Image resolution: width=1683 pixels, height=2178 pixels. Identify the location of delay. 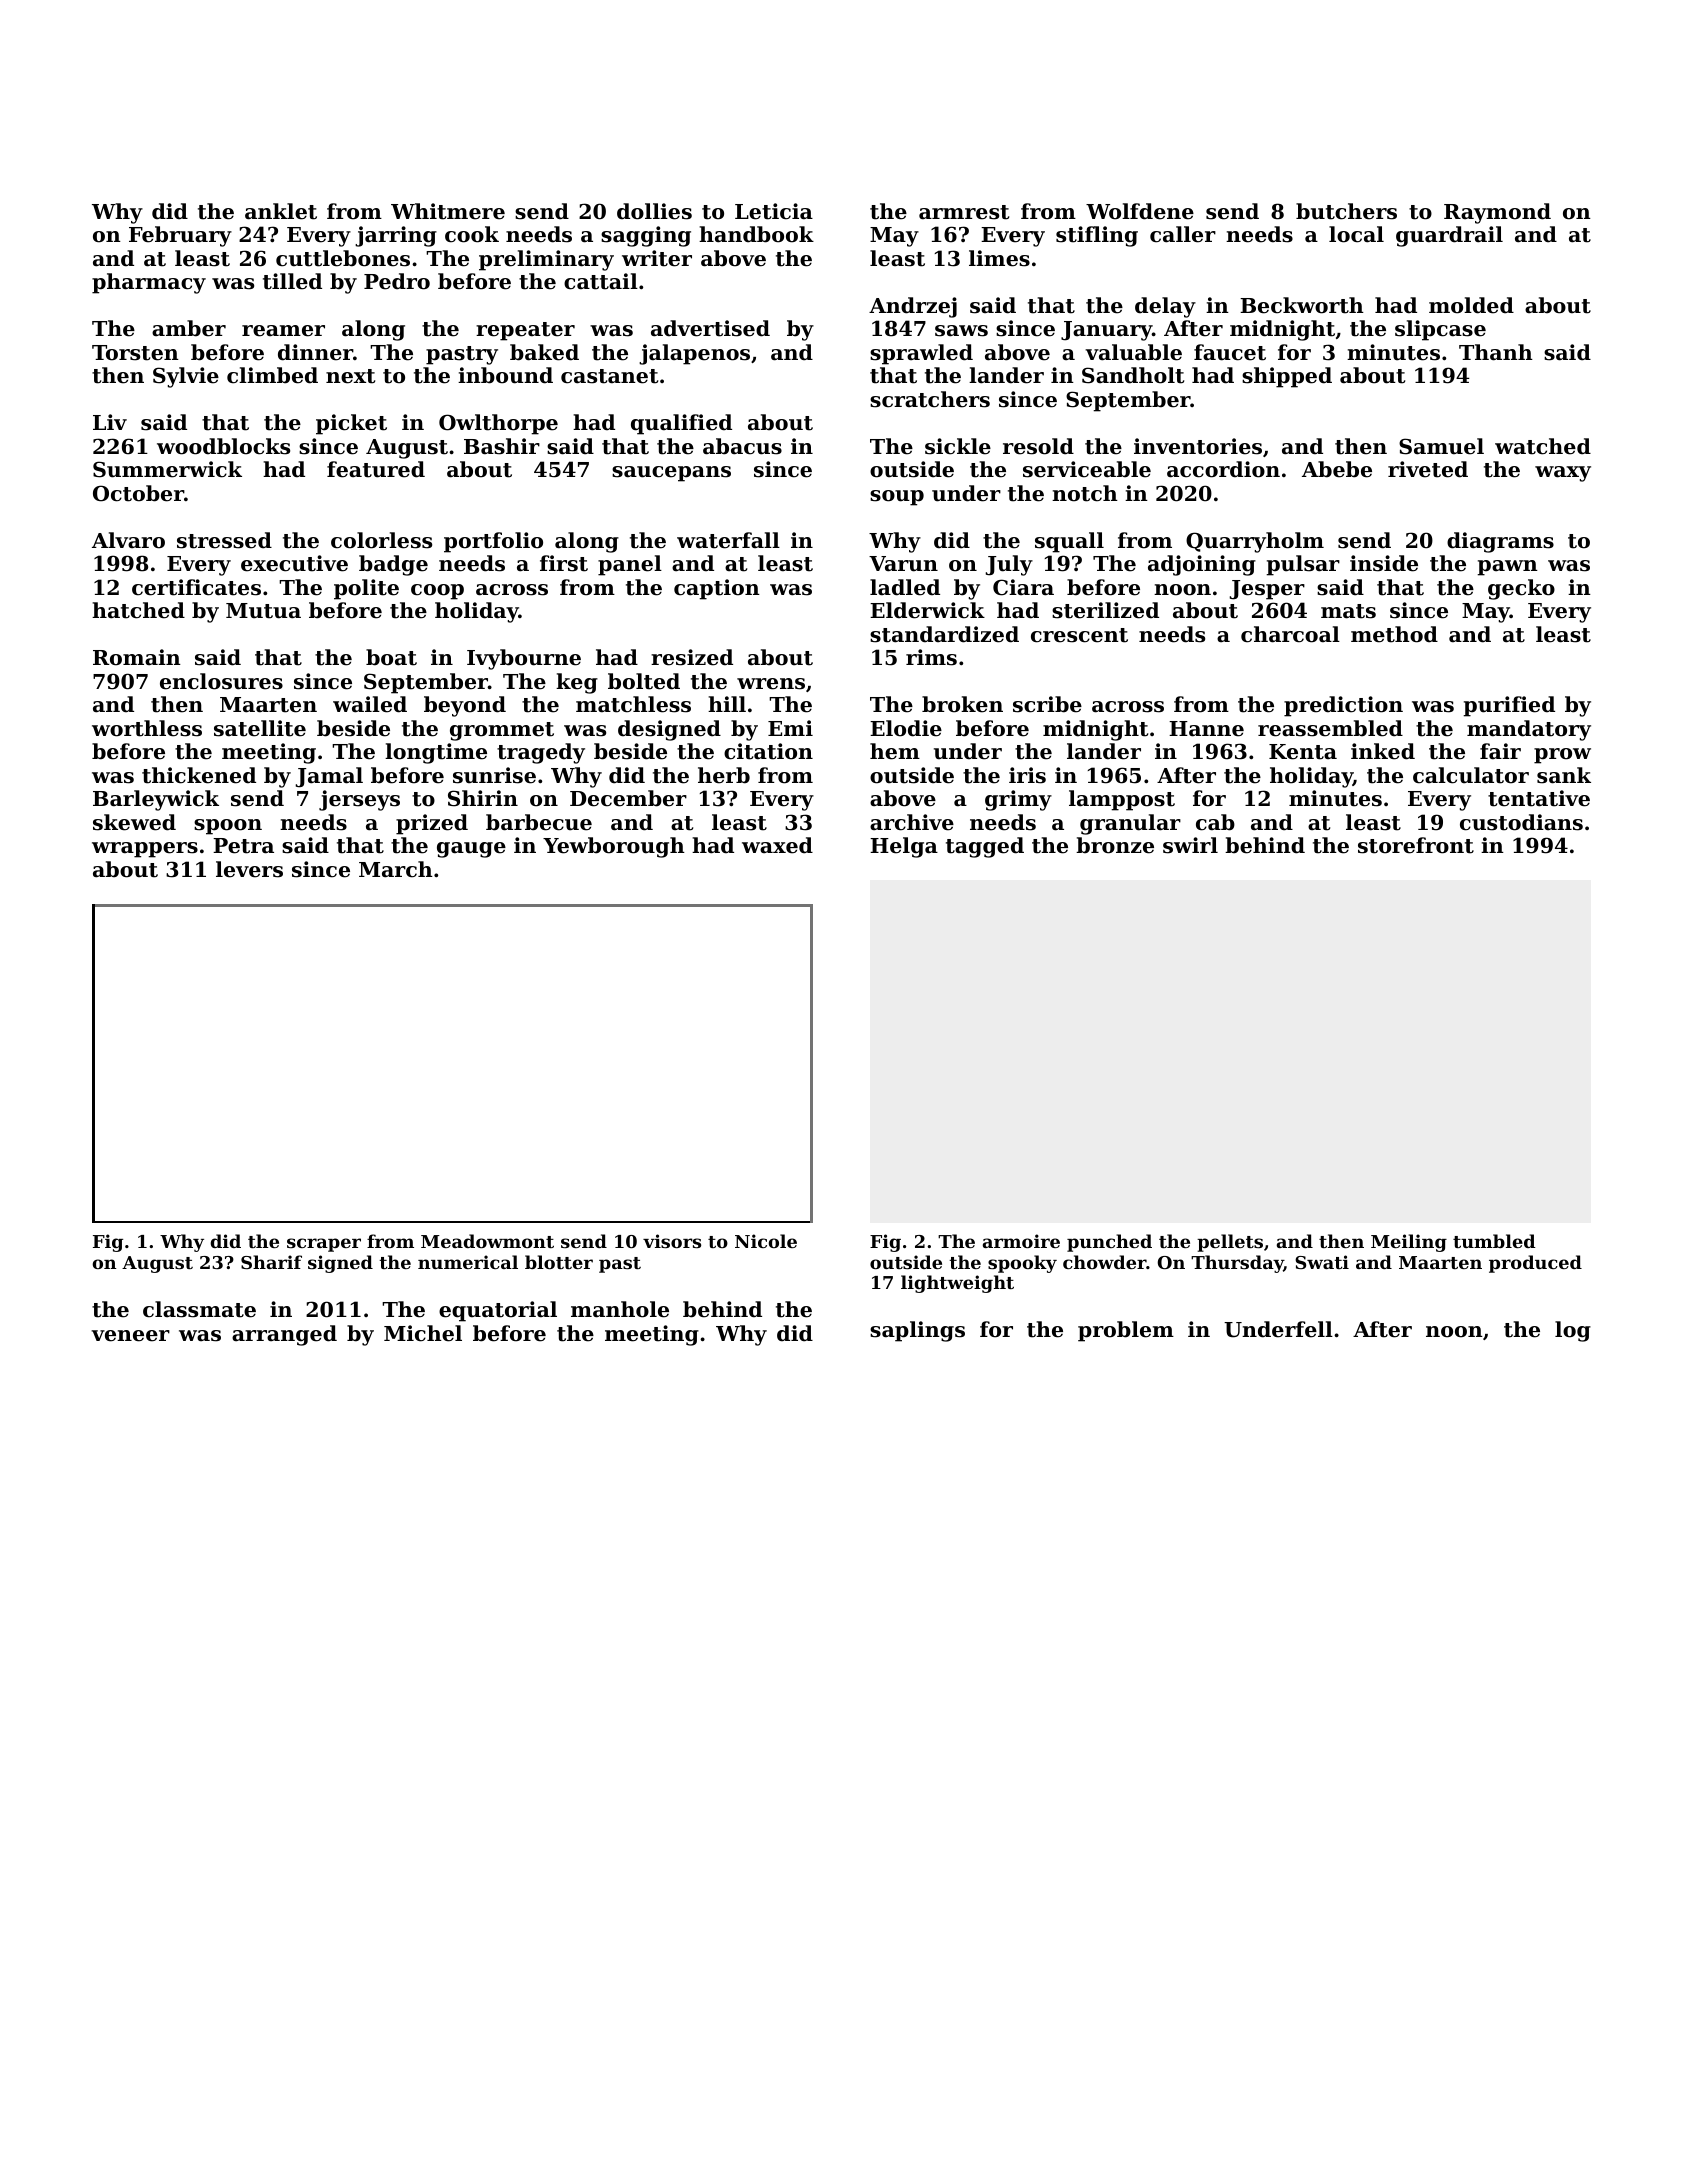
(1165, 307).
